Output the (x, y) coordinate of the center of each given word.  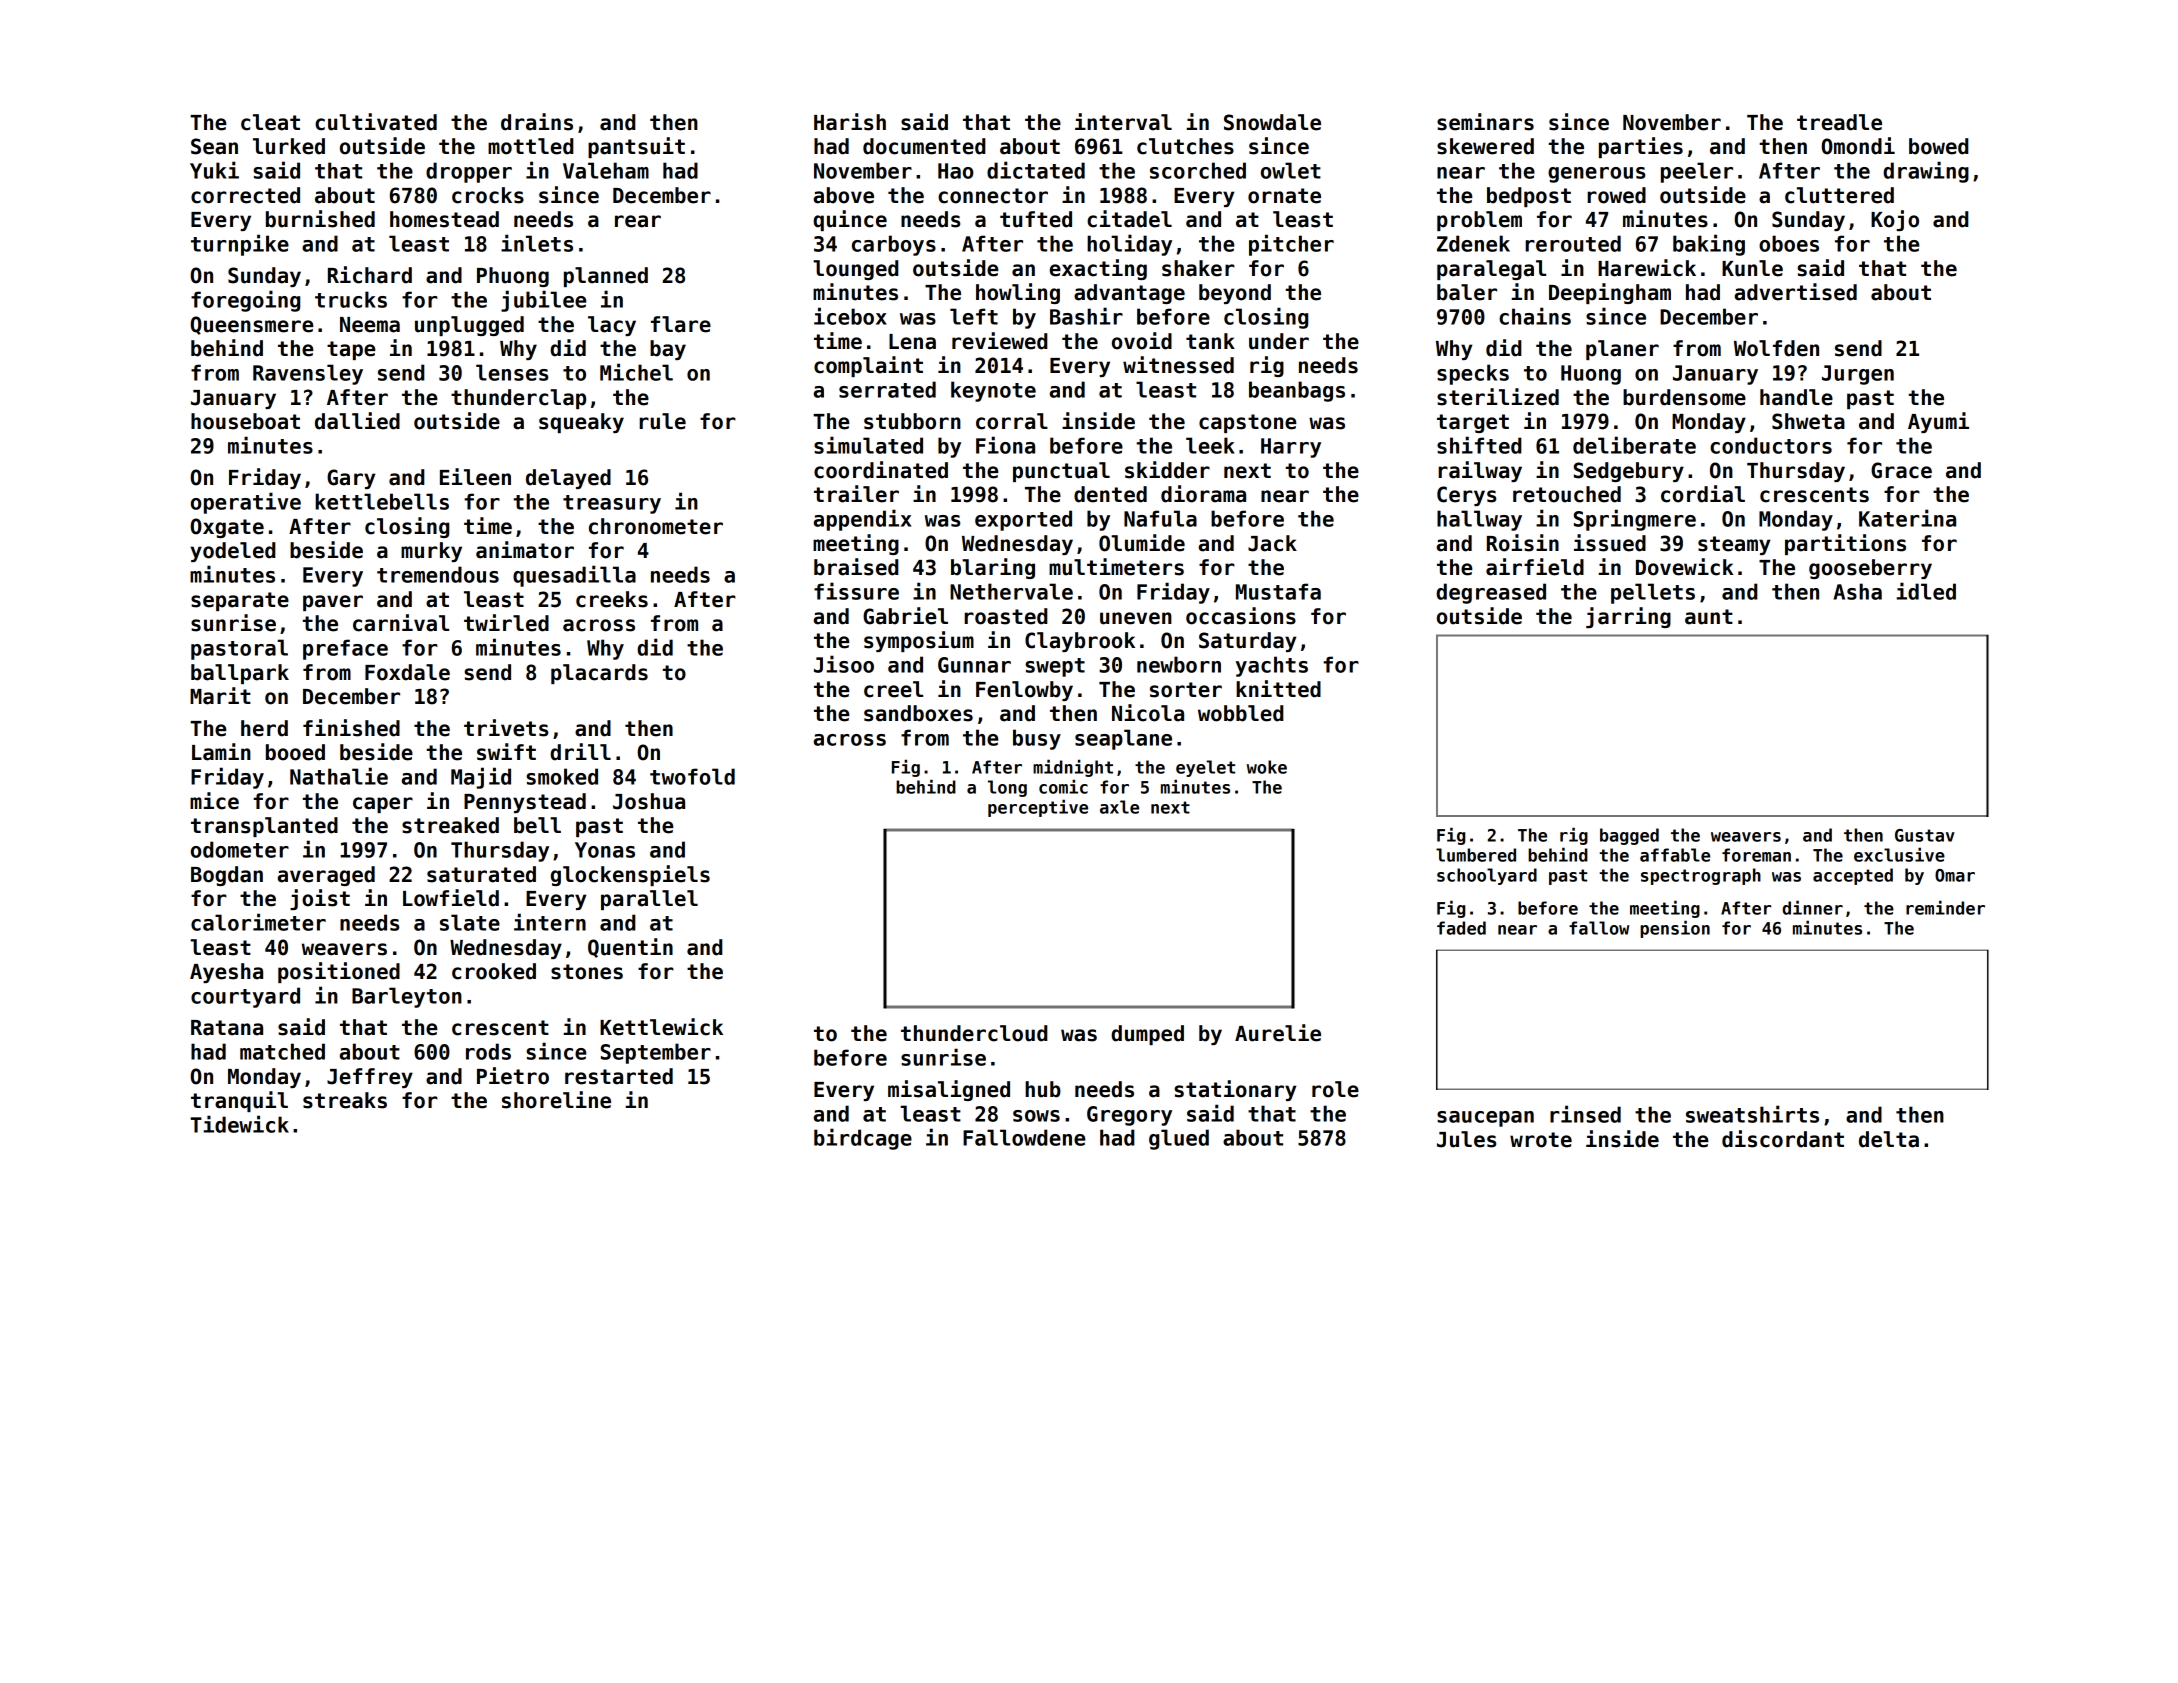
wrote (1541, 1140)
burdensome (1684, 397)
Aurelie (1278, 1033)
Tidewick (239, 1124)
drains (537, 122)
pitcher (1291, 245)
